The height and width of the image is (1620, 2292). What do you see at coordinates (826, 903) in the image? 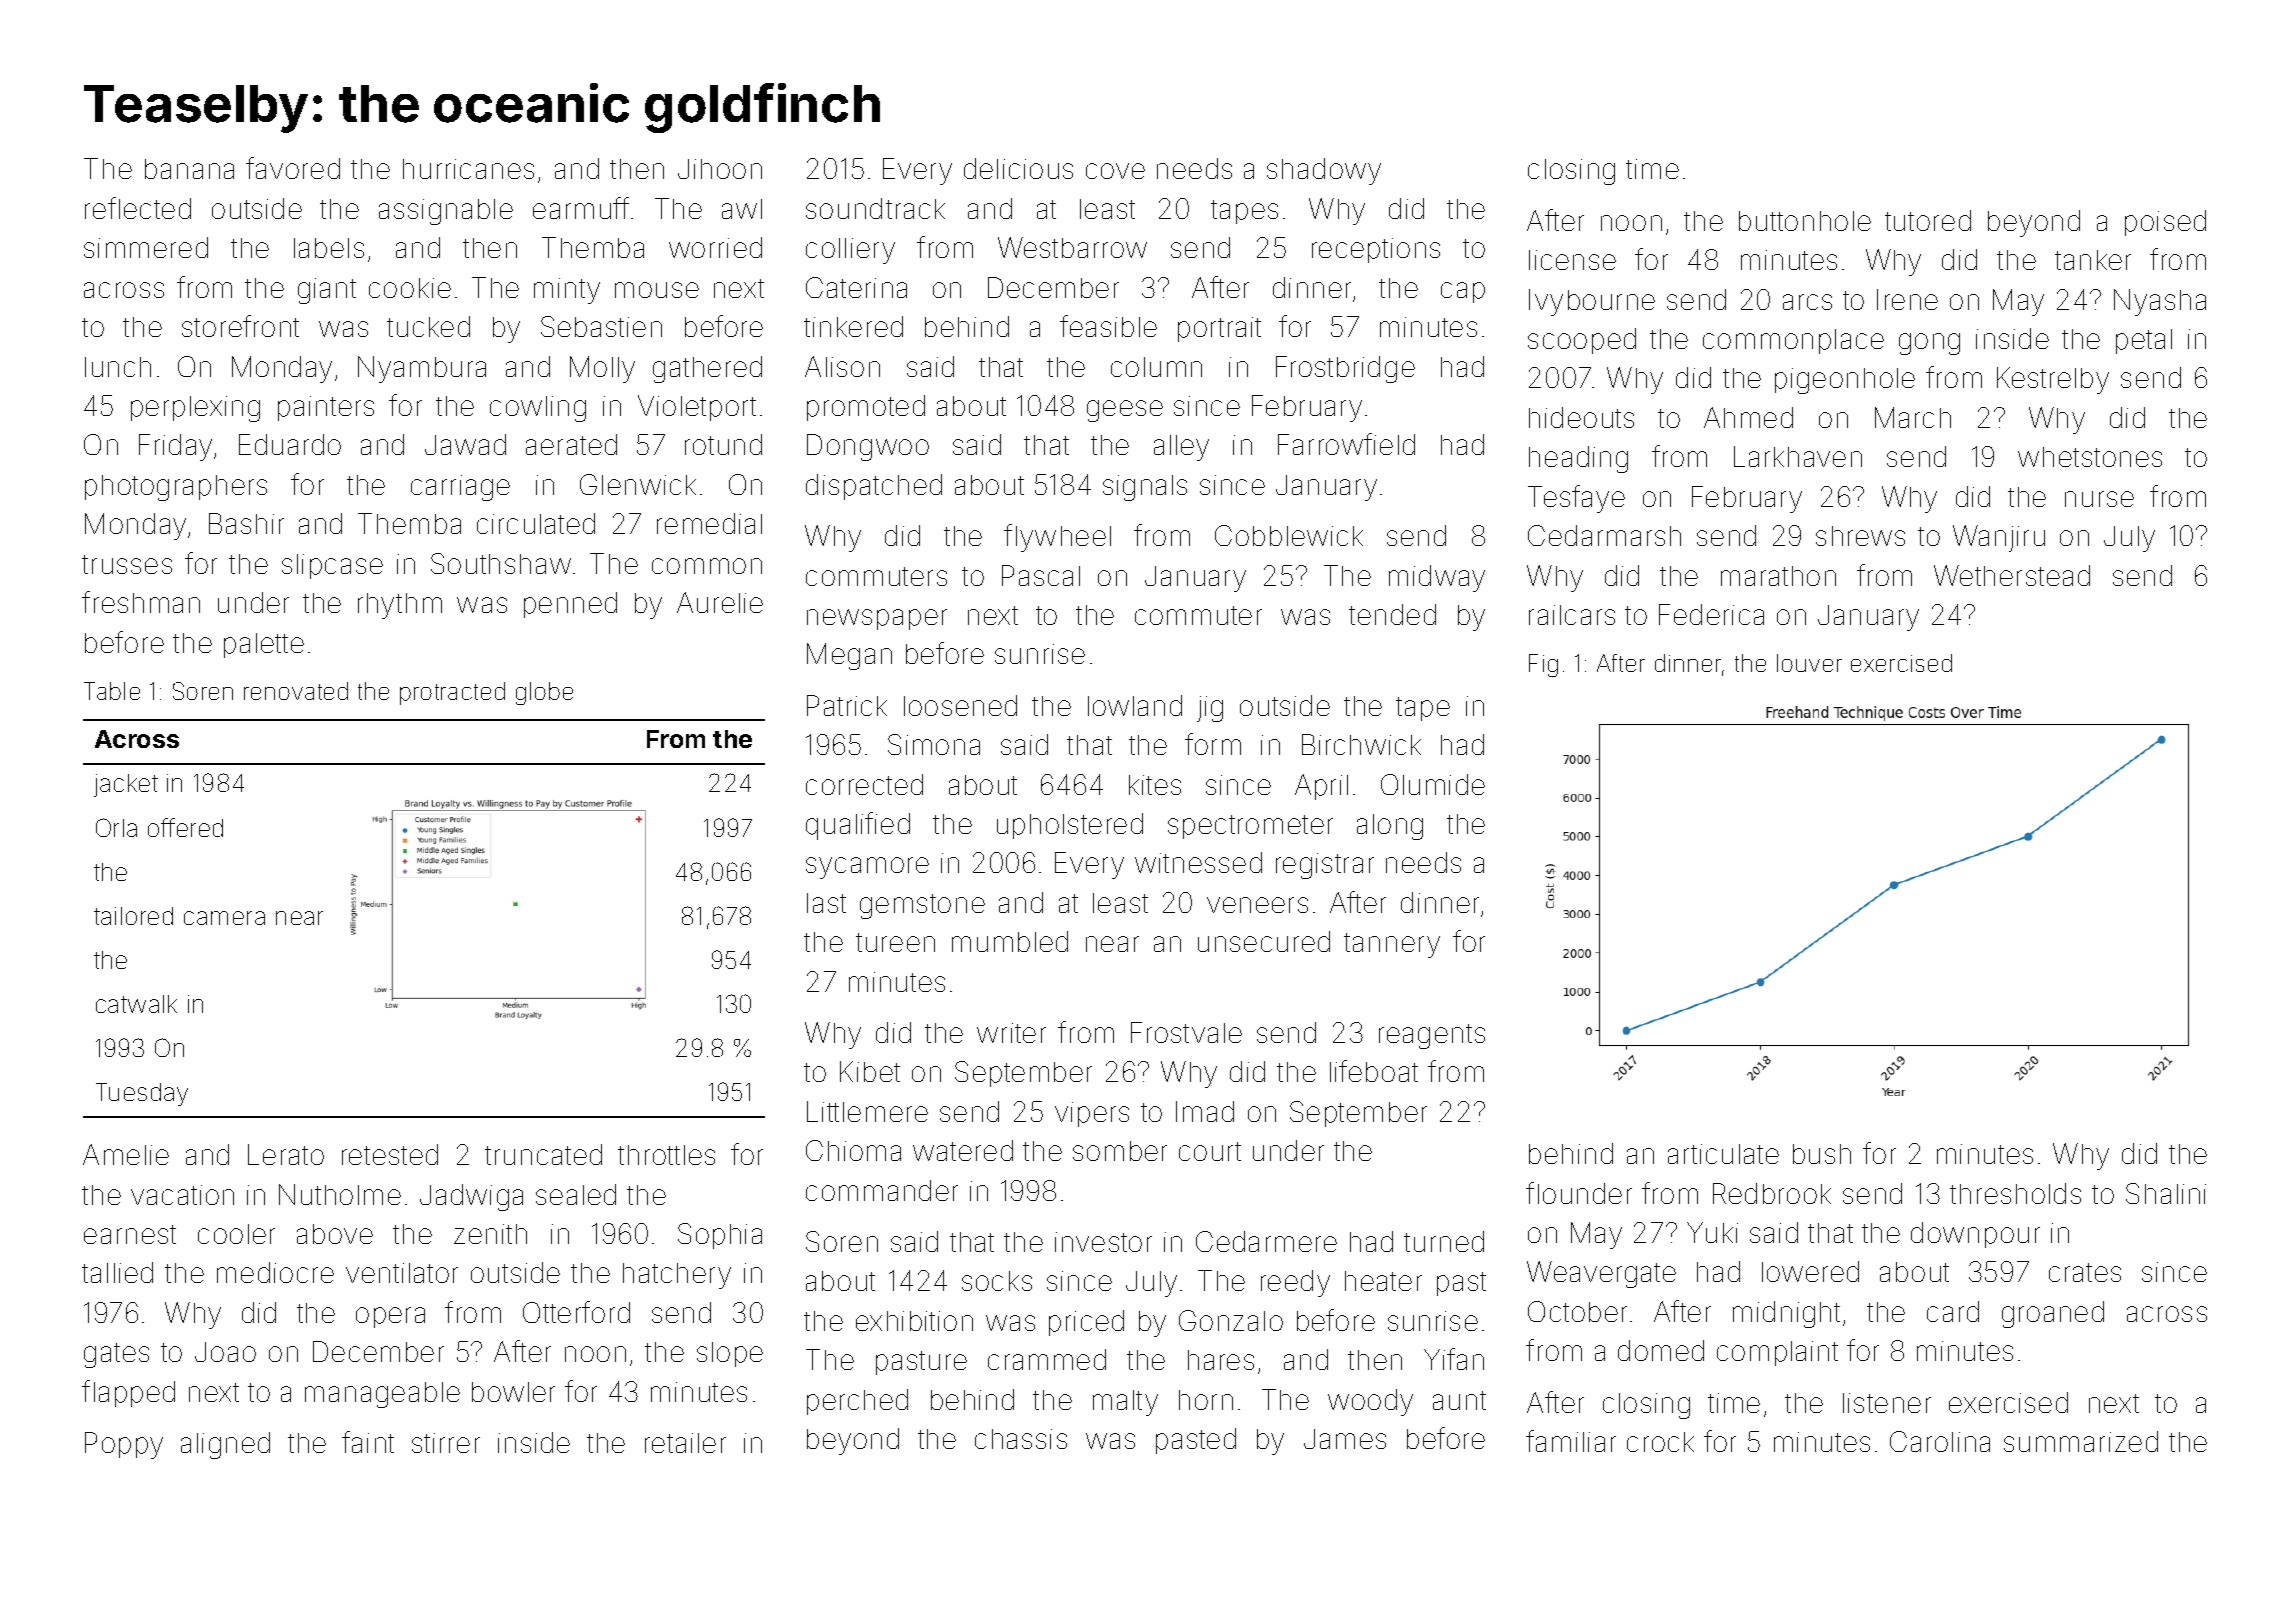
I see `last` at bounding box center [826, 903].
